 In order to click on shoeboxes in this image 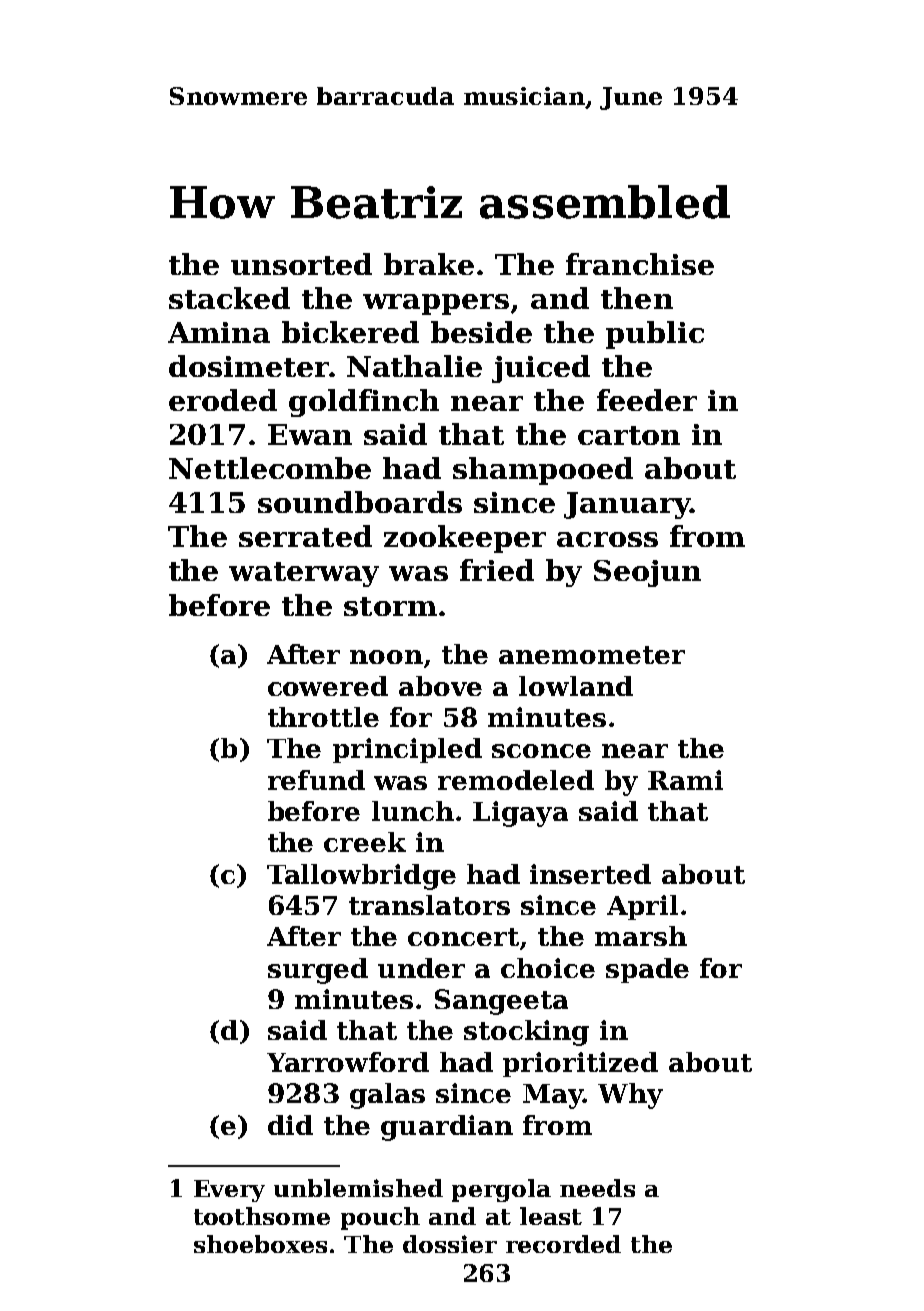, I will do `click(260, 1244)`.
